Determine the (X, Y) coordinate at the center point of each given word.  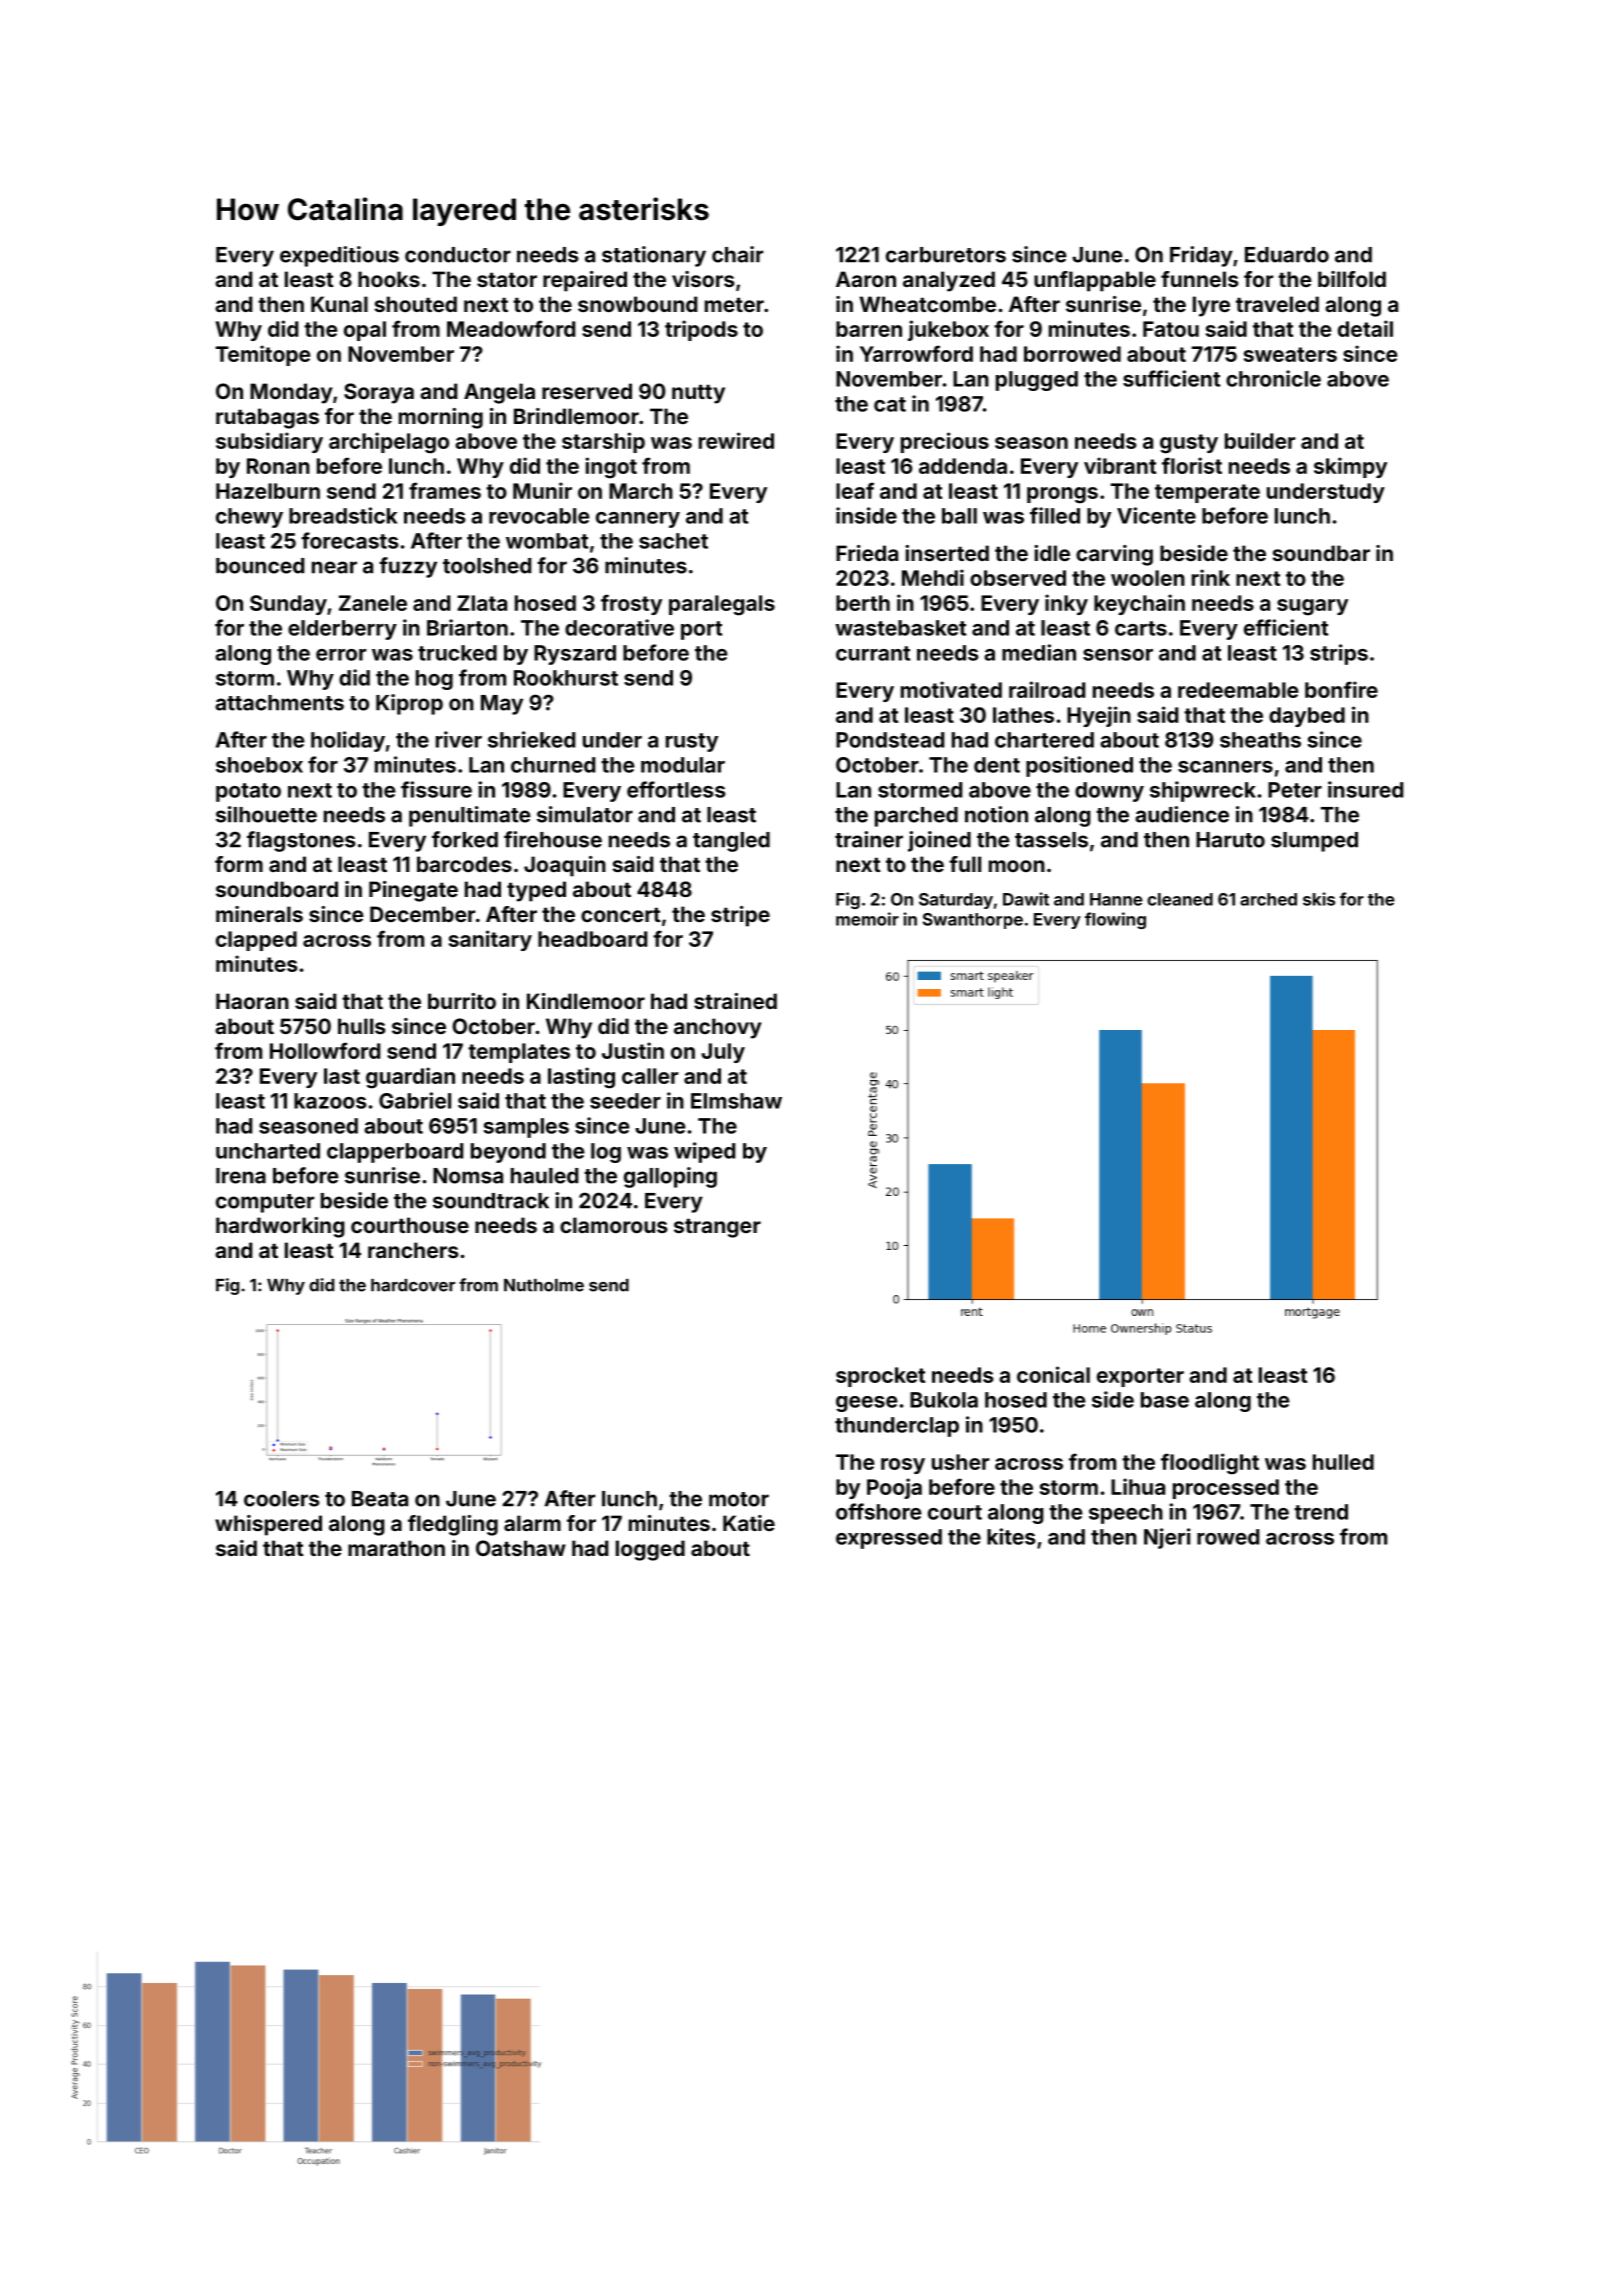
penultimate (470, 816)
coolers (282, 1499)
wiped (704, 1152)
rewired (736, 440)
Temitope (263, 355)
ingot (611, 468)
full (965, 864)
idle (1052, 553)
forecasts (349, 540)
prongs (1062, 495)
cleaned (1180, 899)
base (1165, 1400)
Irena (241, 1176)
